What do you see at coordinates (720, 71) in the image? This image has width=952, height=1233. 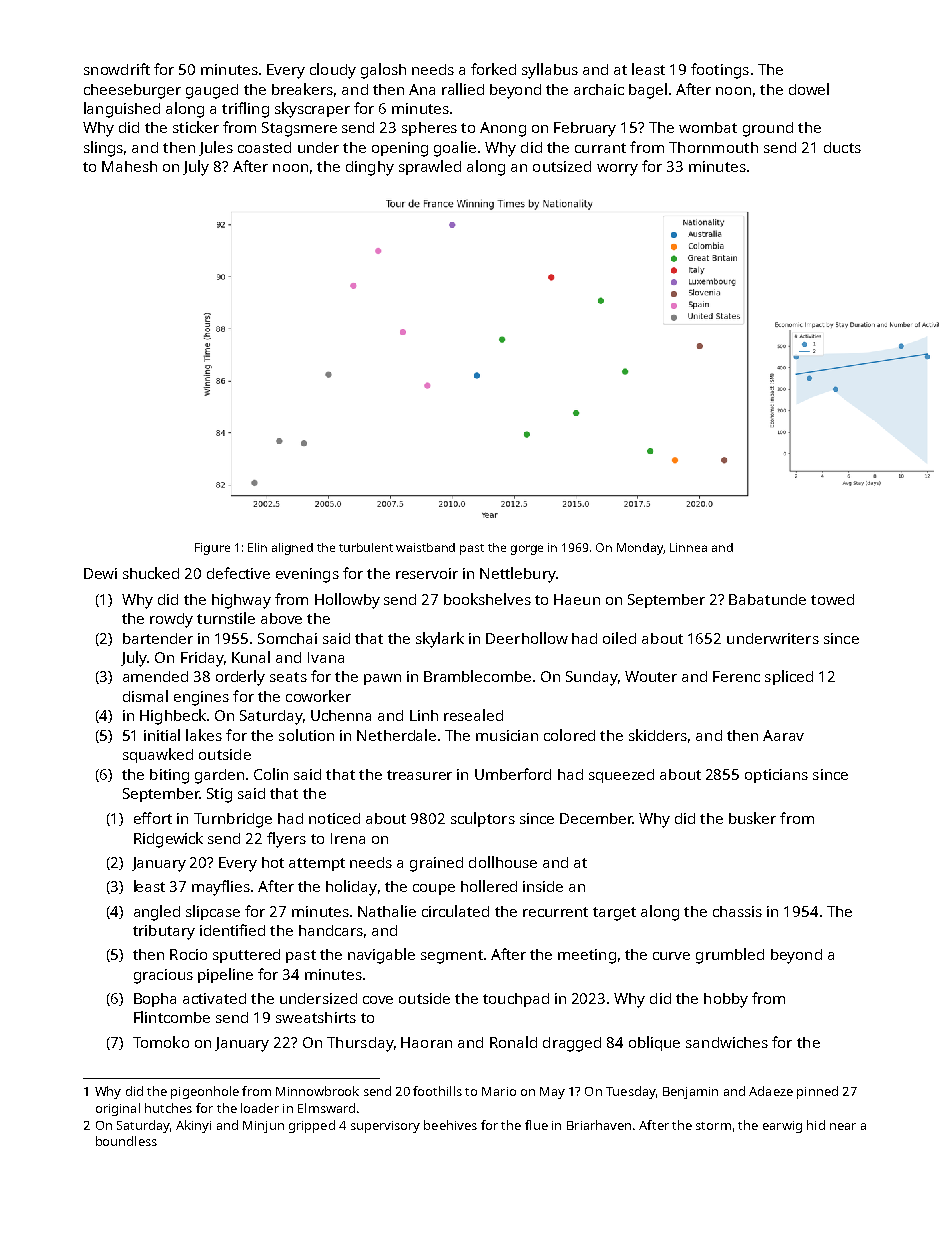 I see `footings` at bounding box center [720, 71].
